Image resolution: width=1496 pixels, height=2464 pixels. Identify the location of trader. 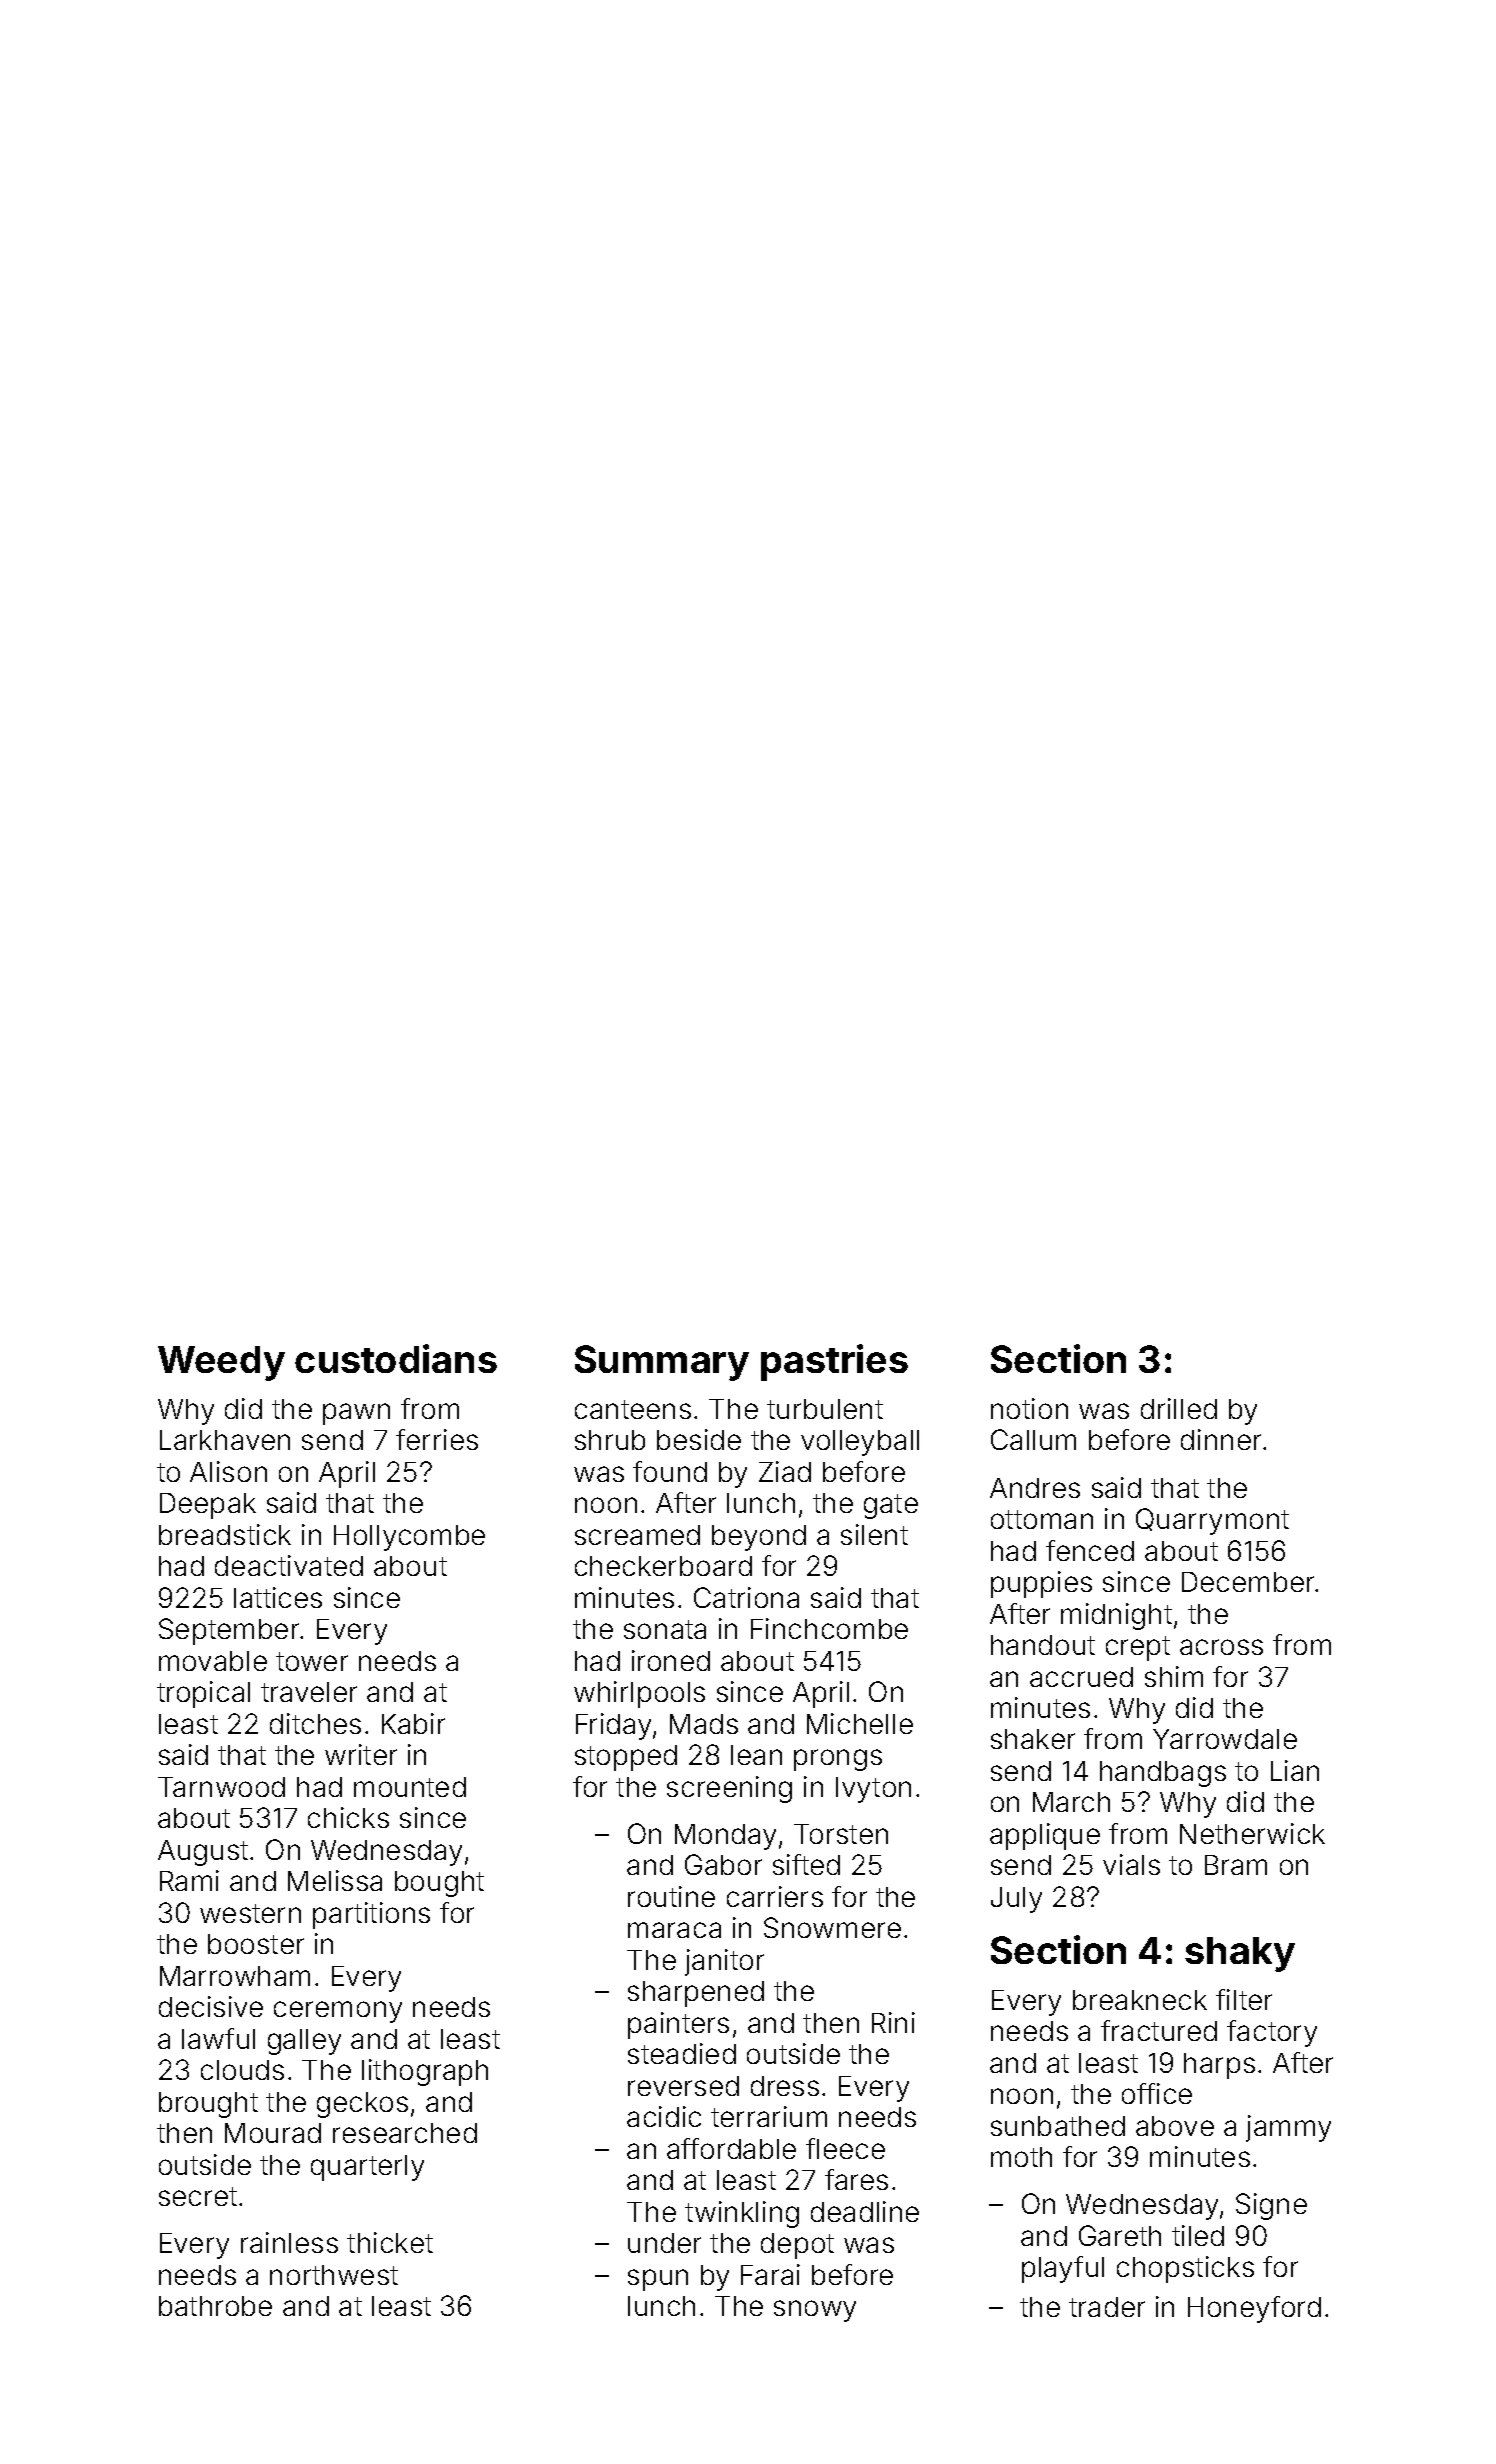
(1107, 2307).
